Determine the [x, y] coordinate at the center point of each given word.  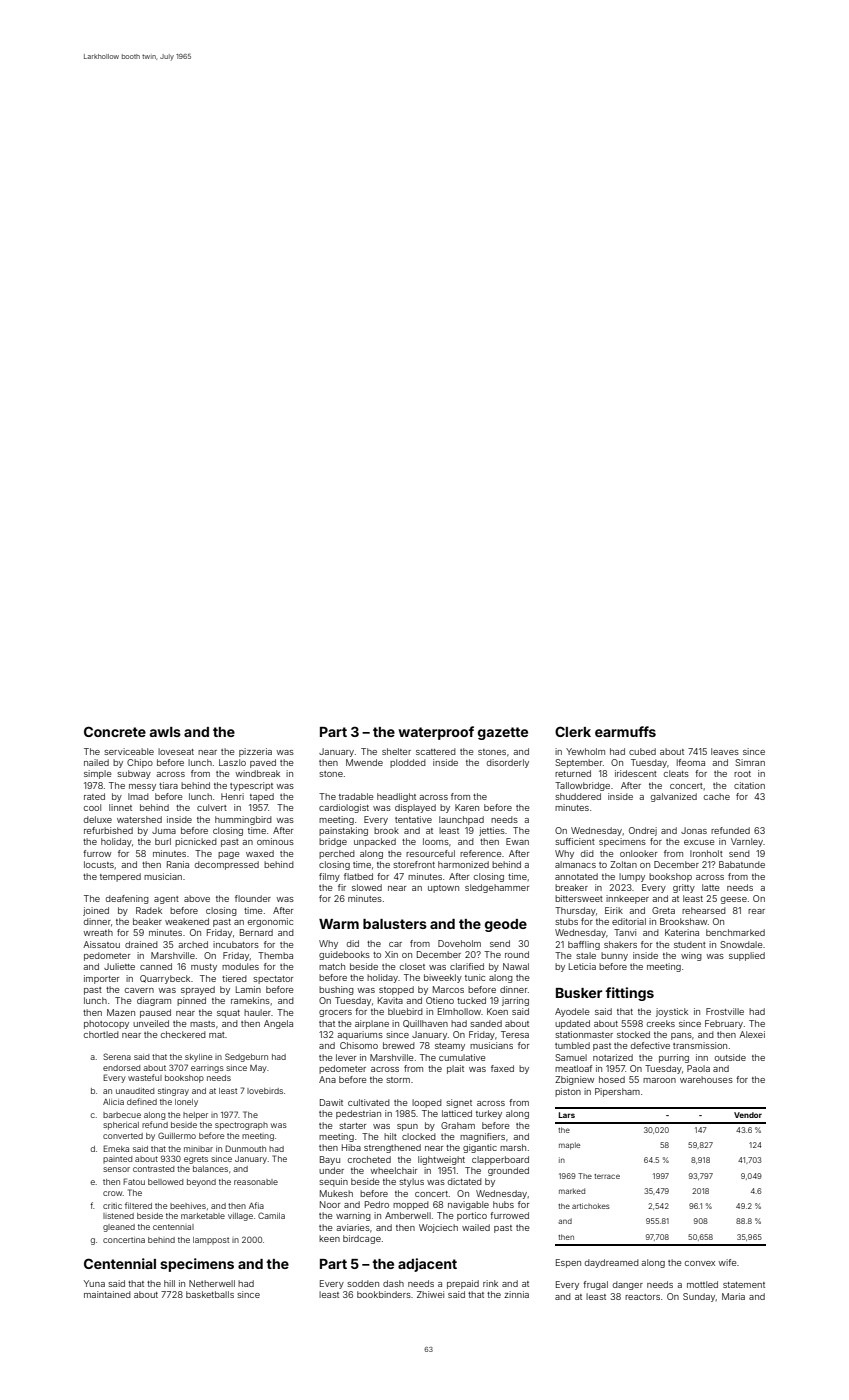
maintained [107, 1294]
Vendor [748, 1115]
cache [717, 796]
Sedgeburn [246, 1057]
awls [165, 732]
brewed [399, 1045]
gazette [503, 733]
